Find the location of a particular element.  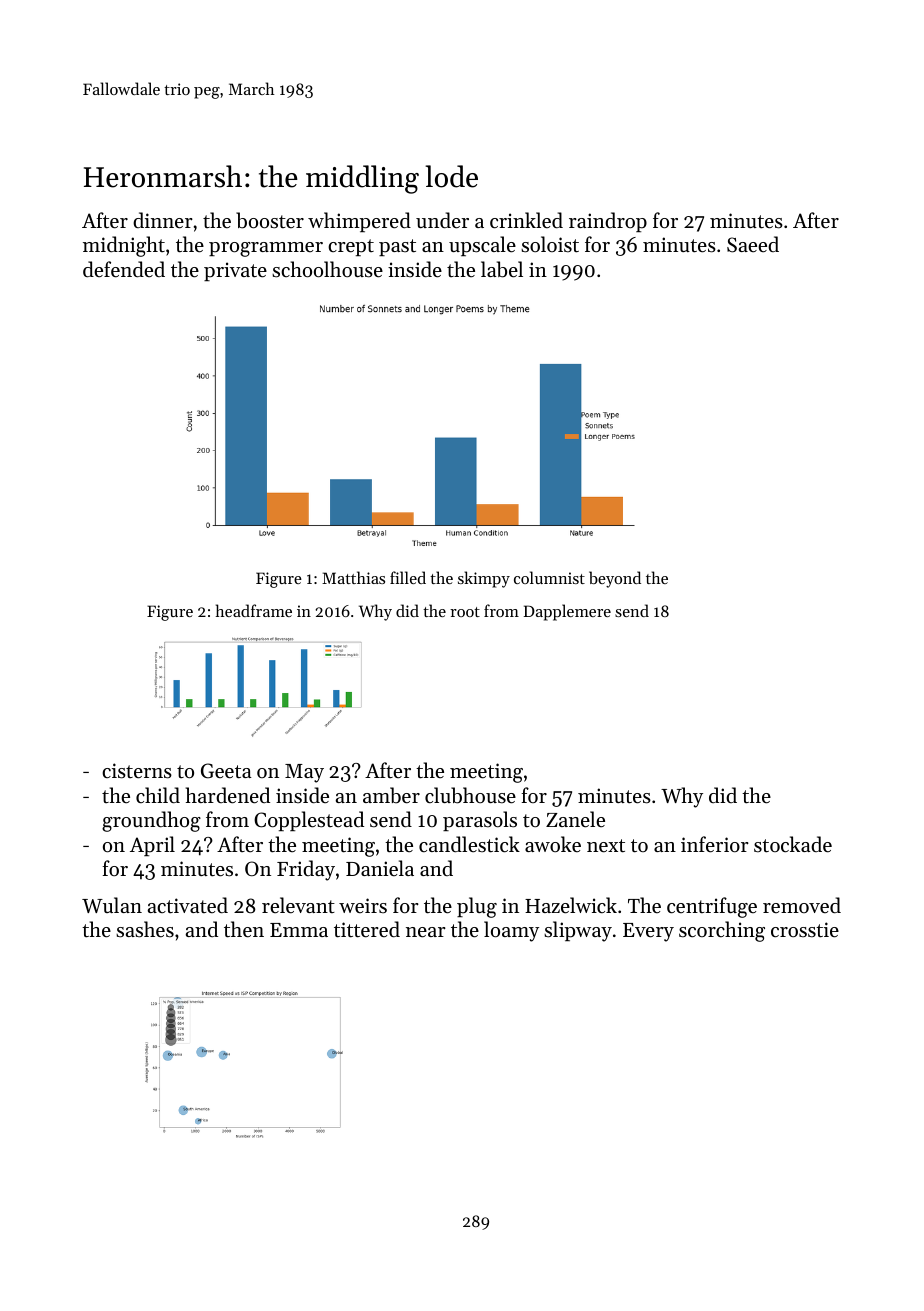

Saeed is located at coordinates (753, 244).
